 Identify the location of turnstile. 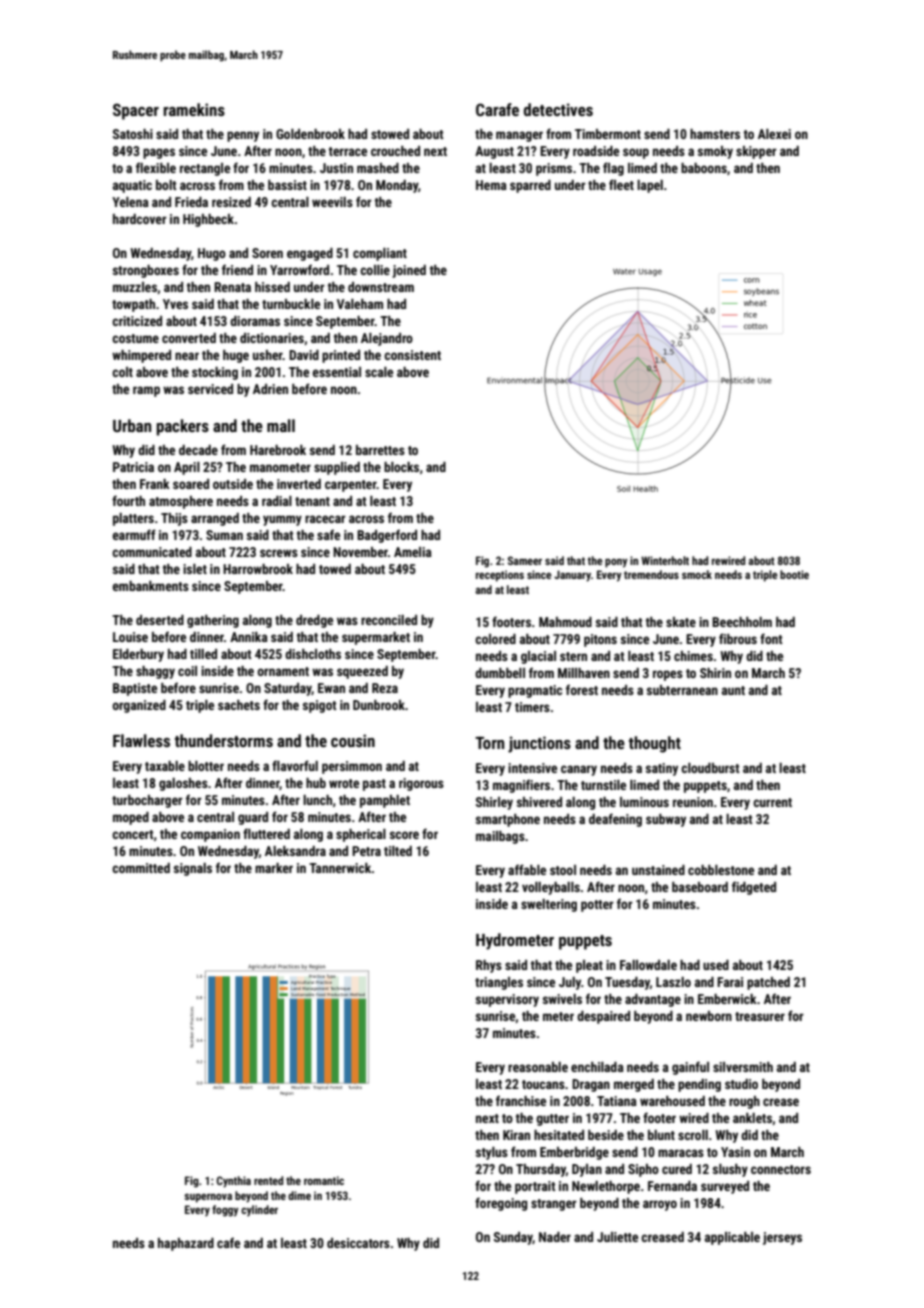
(603, 785).
